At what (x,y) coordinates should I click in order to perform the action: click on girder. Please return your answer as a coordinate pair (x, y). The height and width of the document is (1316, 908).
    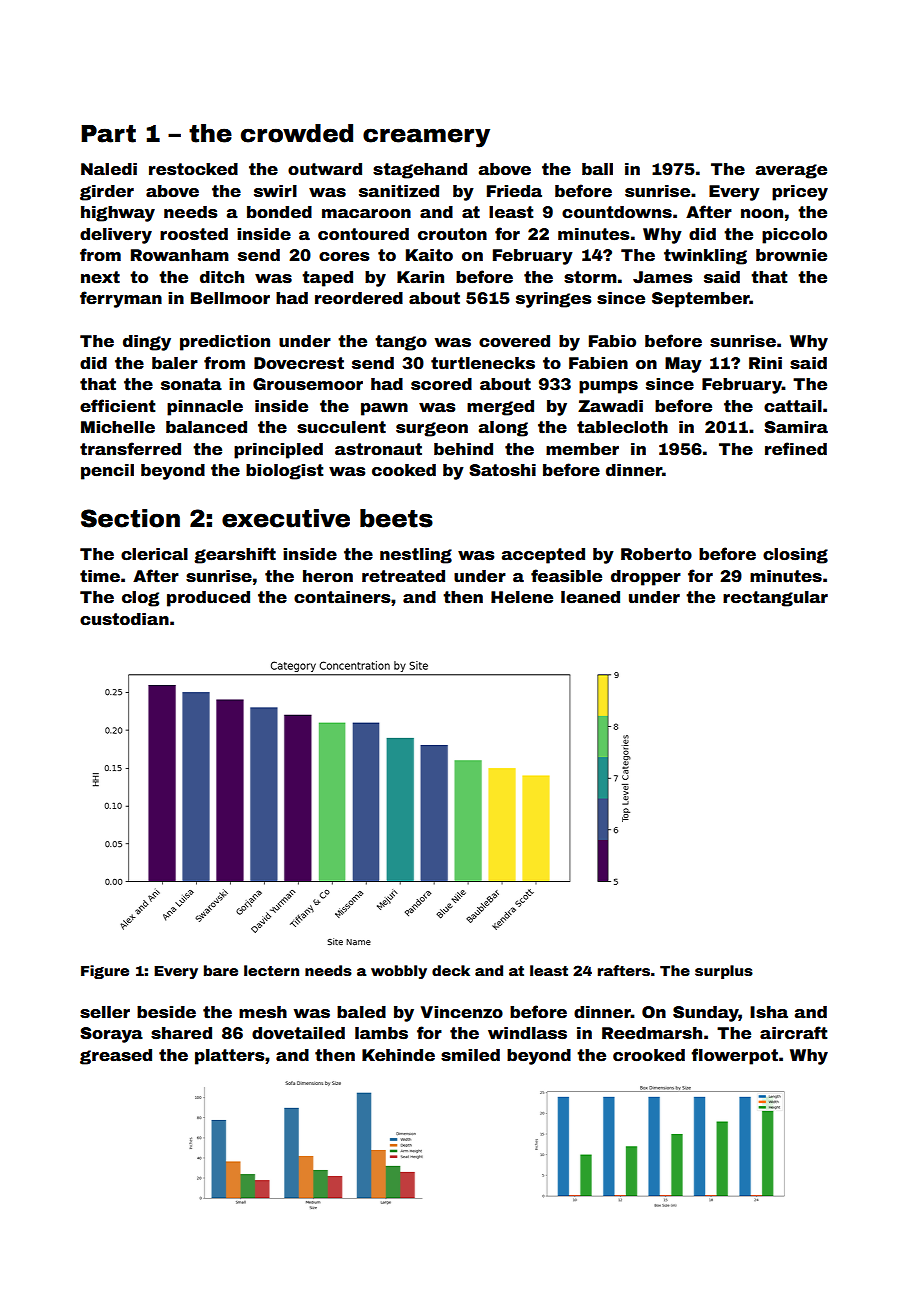
    Looking at the image, I should click on (107, 193).
